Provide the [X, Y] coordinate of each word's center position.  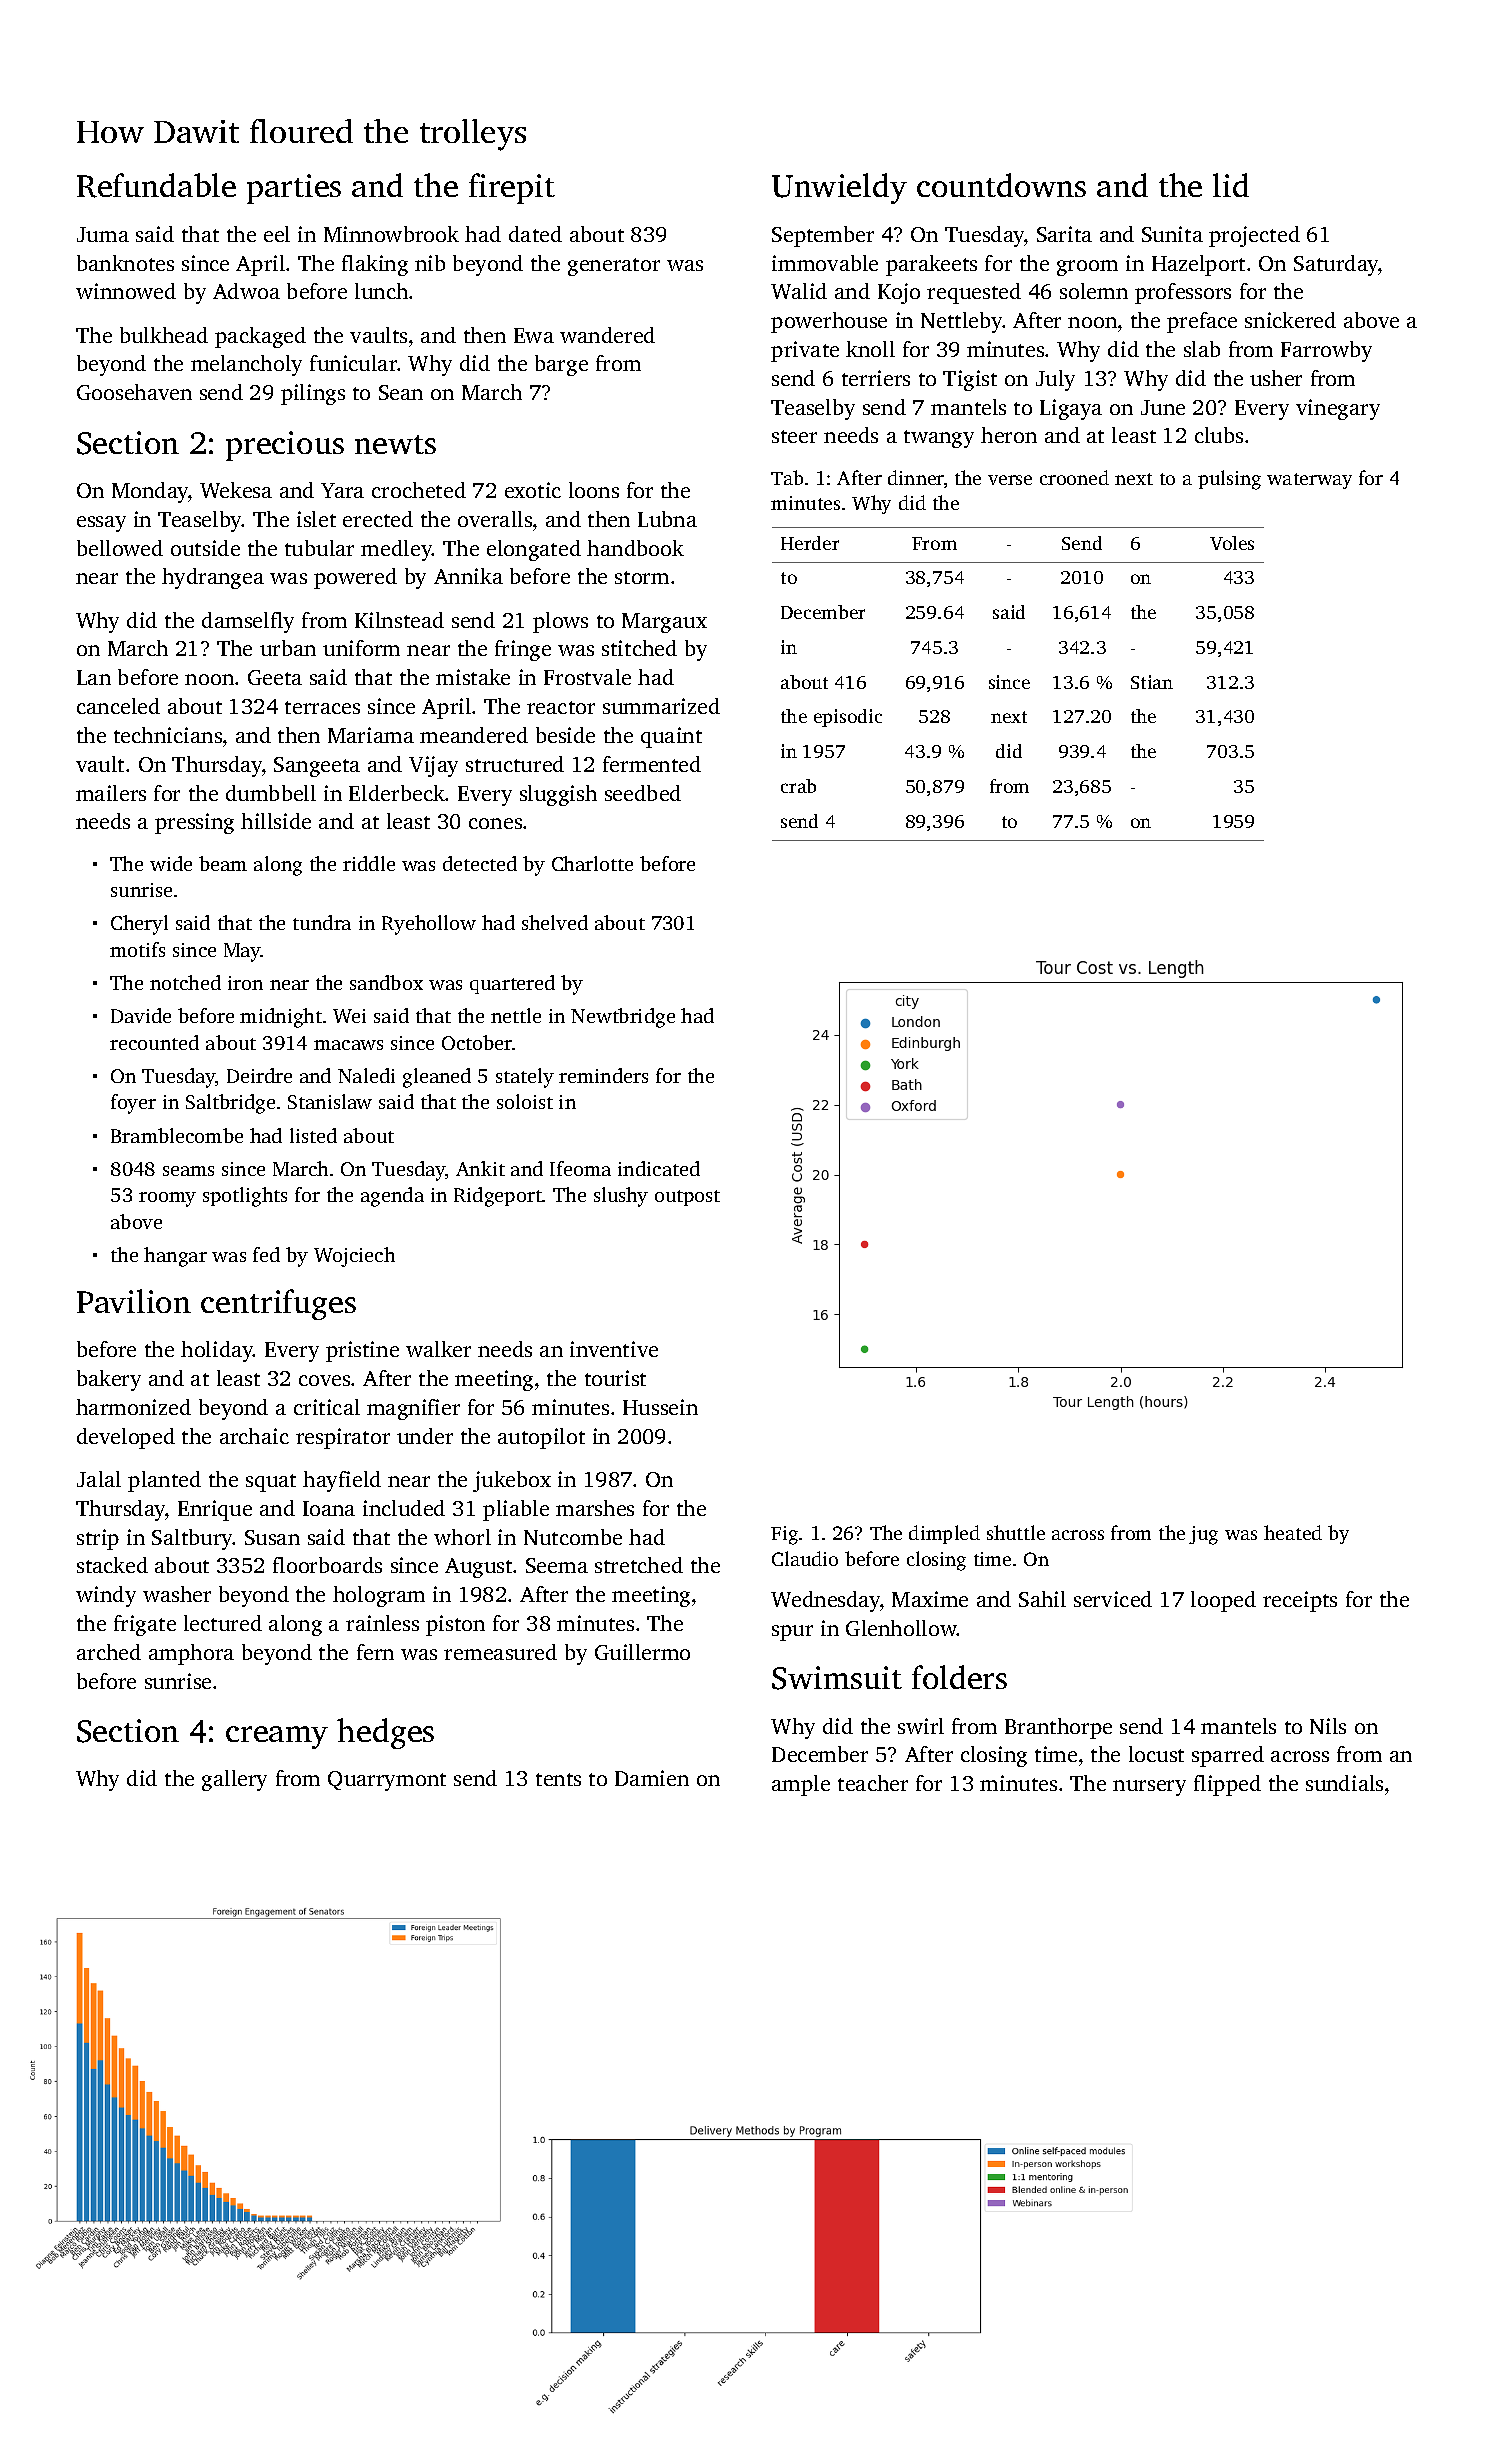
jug [1203, 1535]
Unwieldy [839, 188]
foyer [133, 1104]
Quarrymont [387, 1781]
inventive [614, 1349]
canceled [118, 706]
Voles [1232, 543]
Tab [787, 477]
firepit [512, 188]
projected [1254, 236]
